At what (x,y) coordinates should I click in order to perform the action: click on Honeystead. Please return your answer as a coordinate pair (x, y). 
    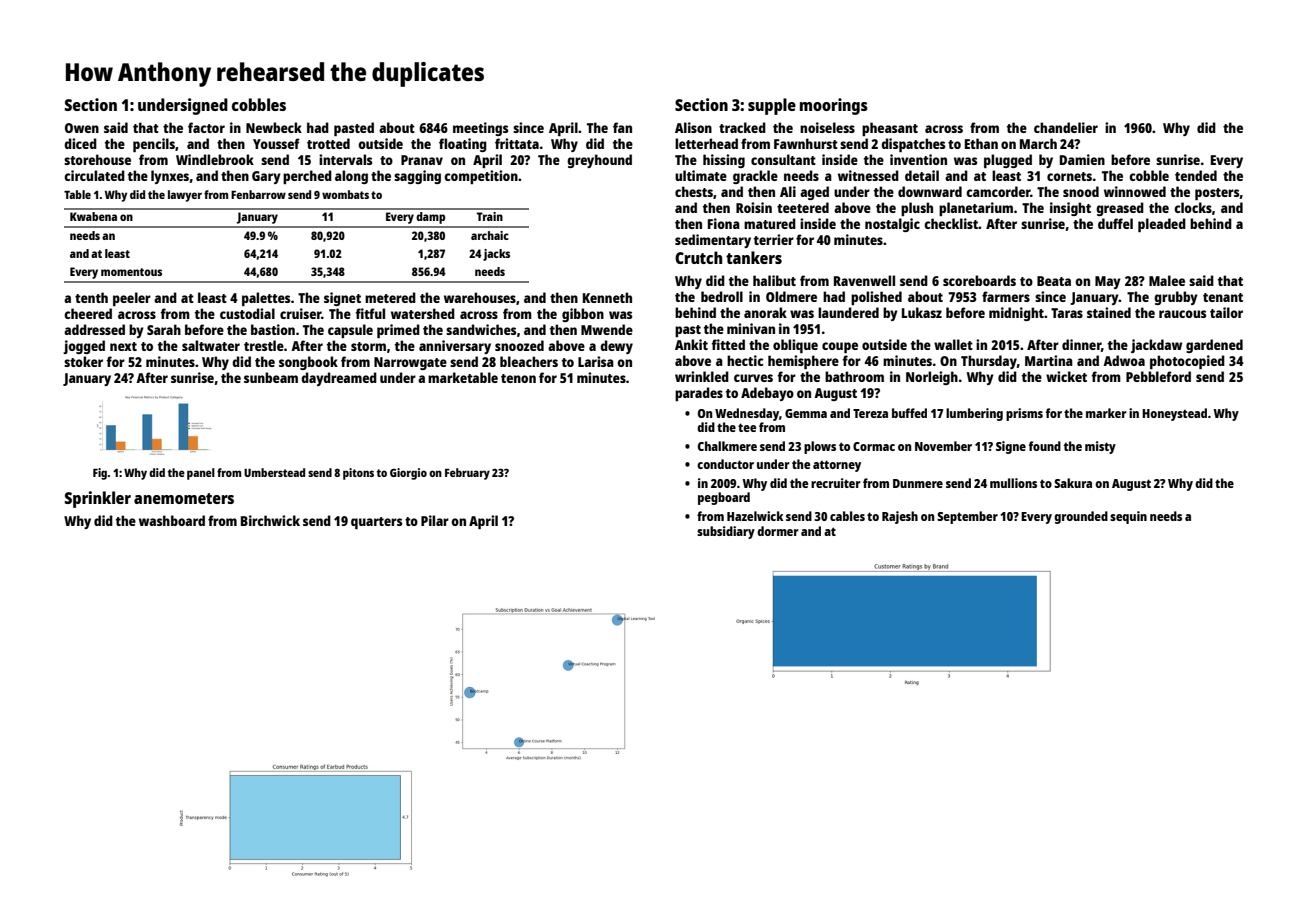
    Looking at the image, I should click on (1174, 414).
